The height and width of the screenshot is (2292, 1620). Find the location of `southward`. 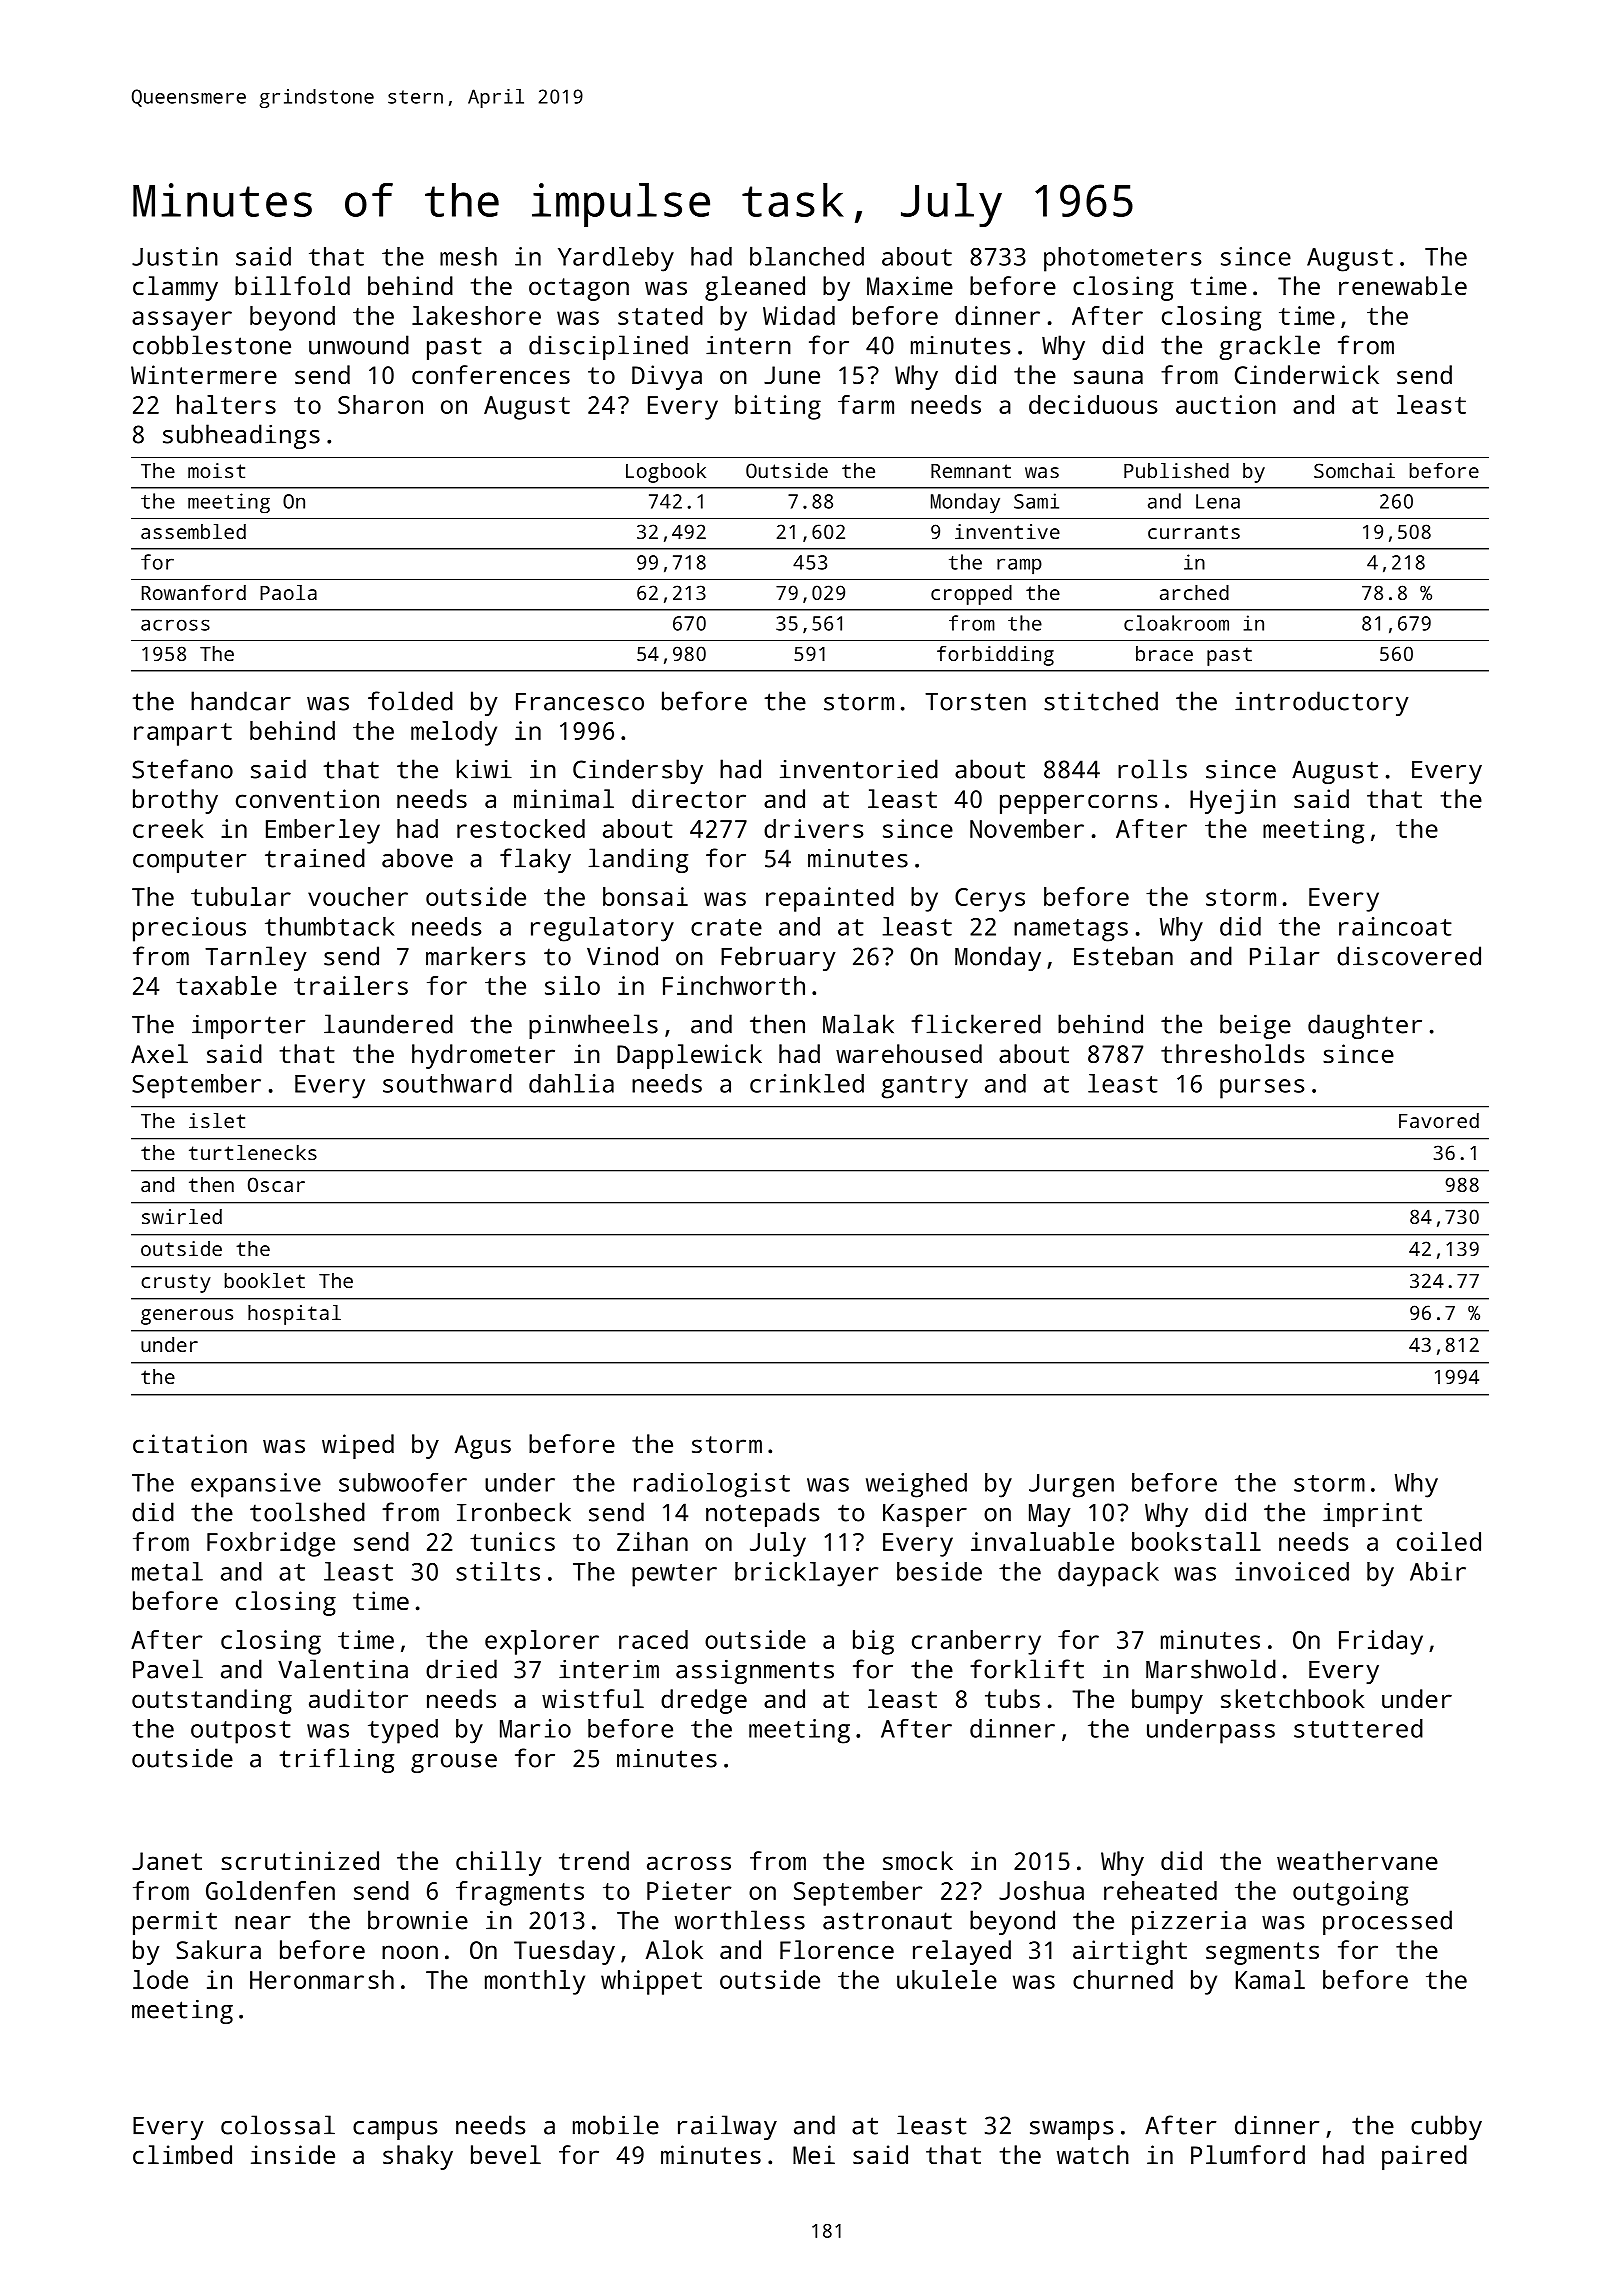

southward is located at coordinates (447, 1083).
